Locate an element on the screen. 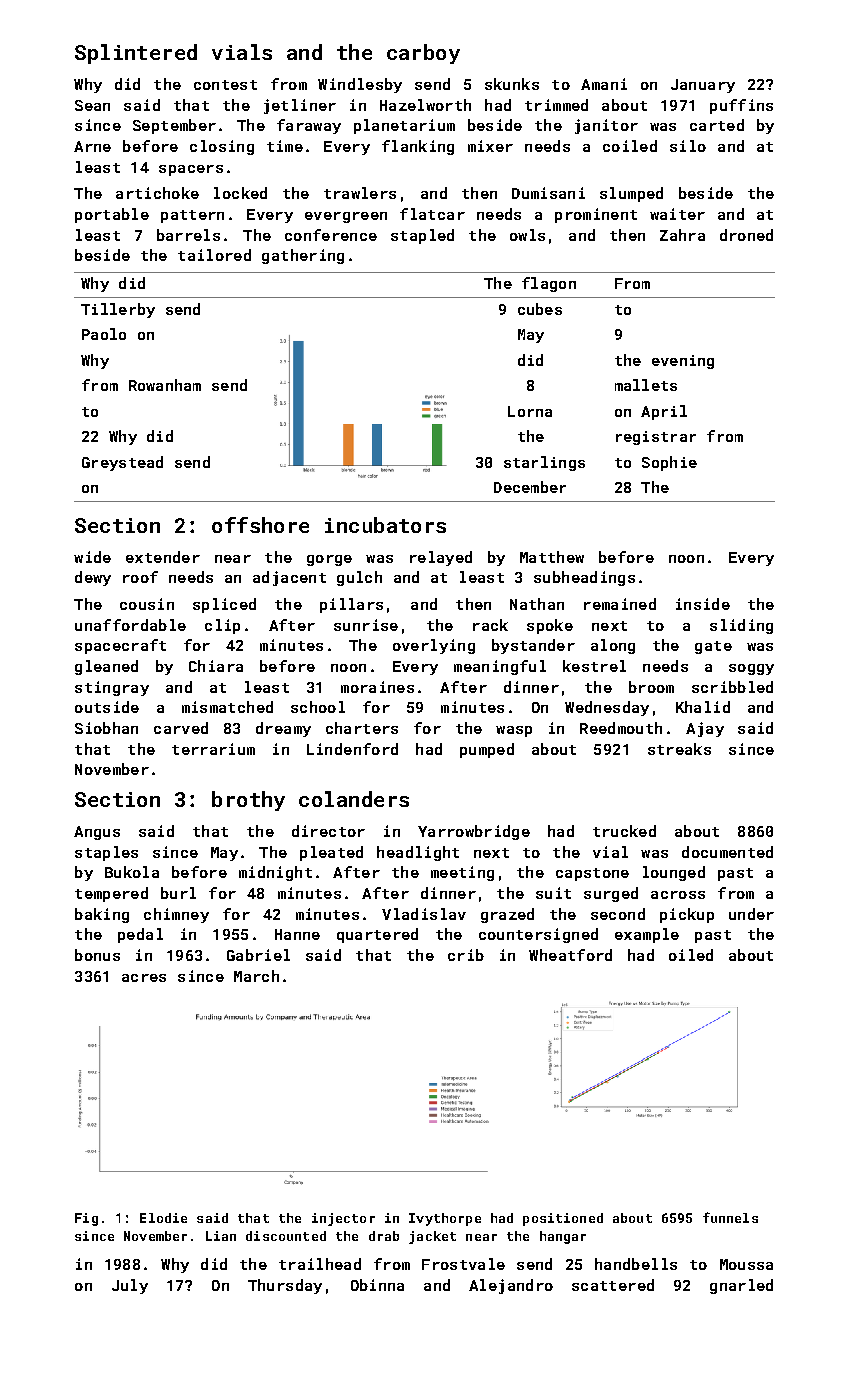 The height and width of the screenshot is (1400, 849). Hazelworth is located at coordinates (425, 105).
